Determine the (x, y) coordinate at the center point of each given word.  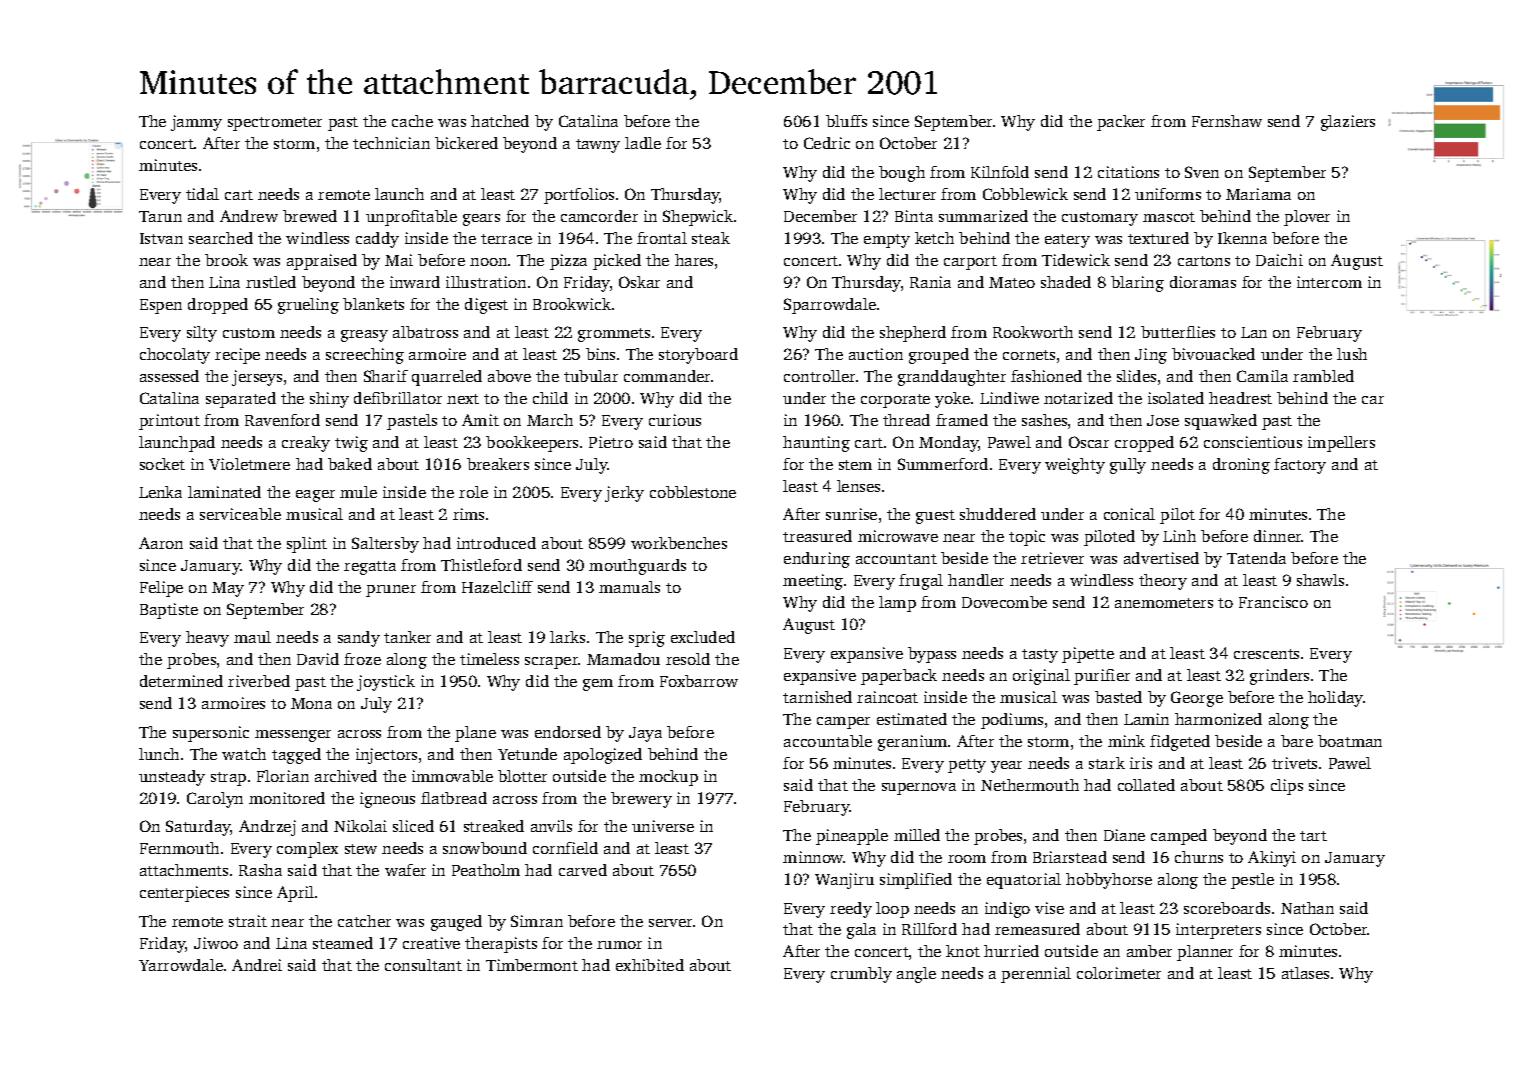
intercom (1329, 282)
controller (819, 376)
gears (481, 220)
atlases (1305, 973)
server (670, 923)
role (473, 492)
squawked (1221, 422)
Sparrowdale (830, 306)
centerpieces (184, 894)
